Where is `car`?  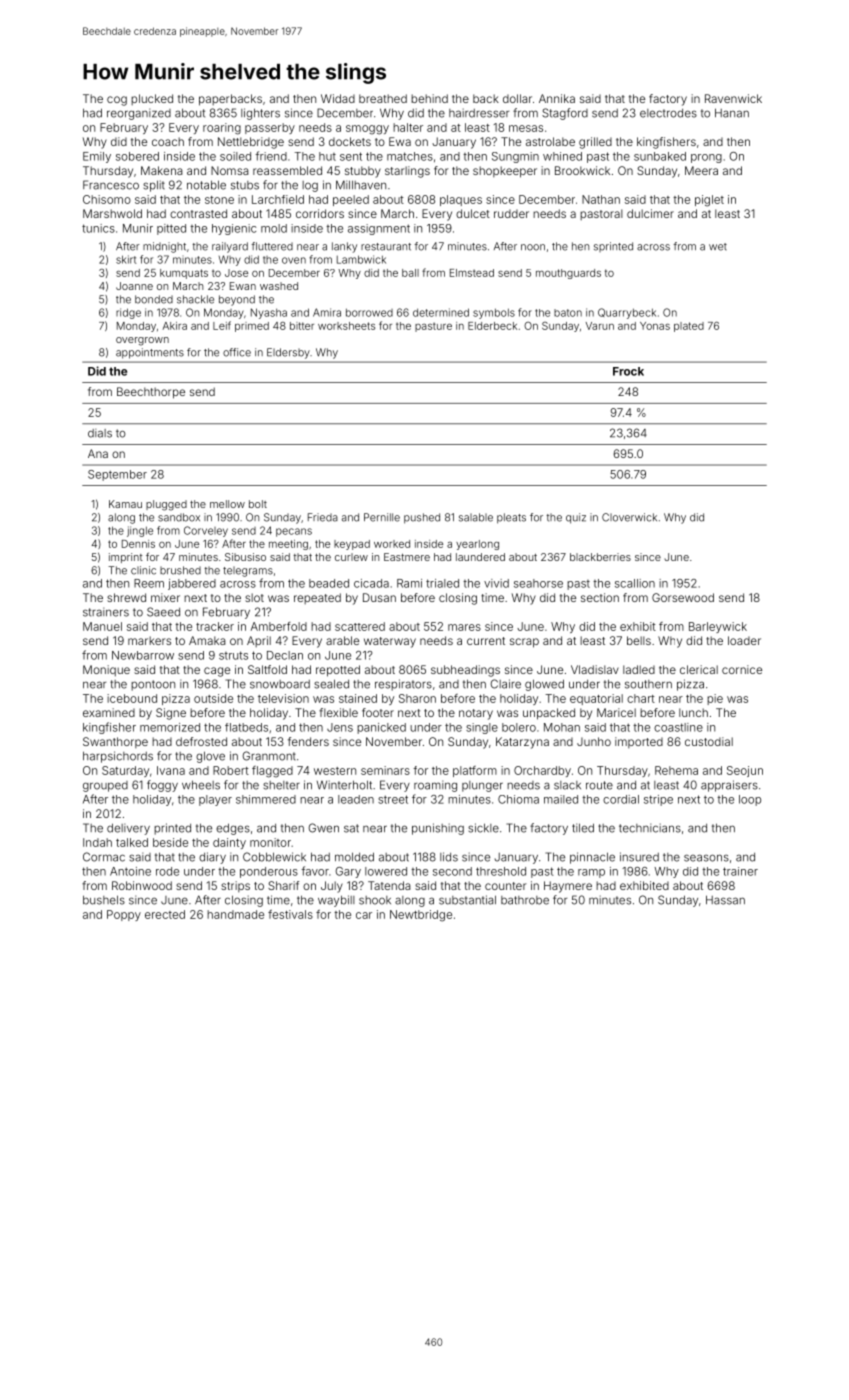 car is located at coordinates (364, 915).
